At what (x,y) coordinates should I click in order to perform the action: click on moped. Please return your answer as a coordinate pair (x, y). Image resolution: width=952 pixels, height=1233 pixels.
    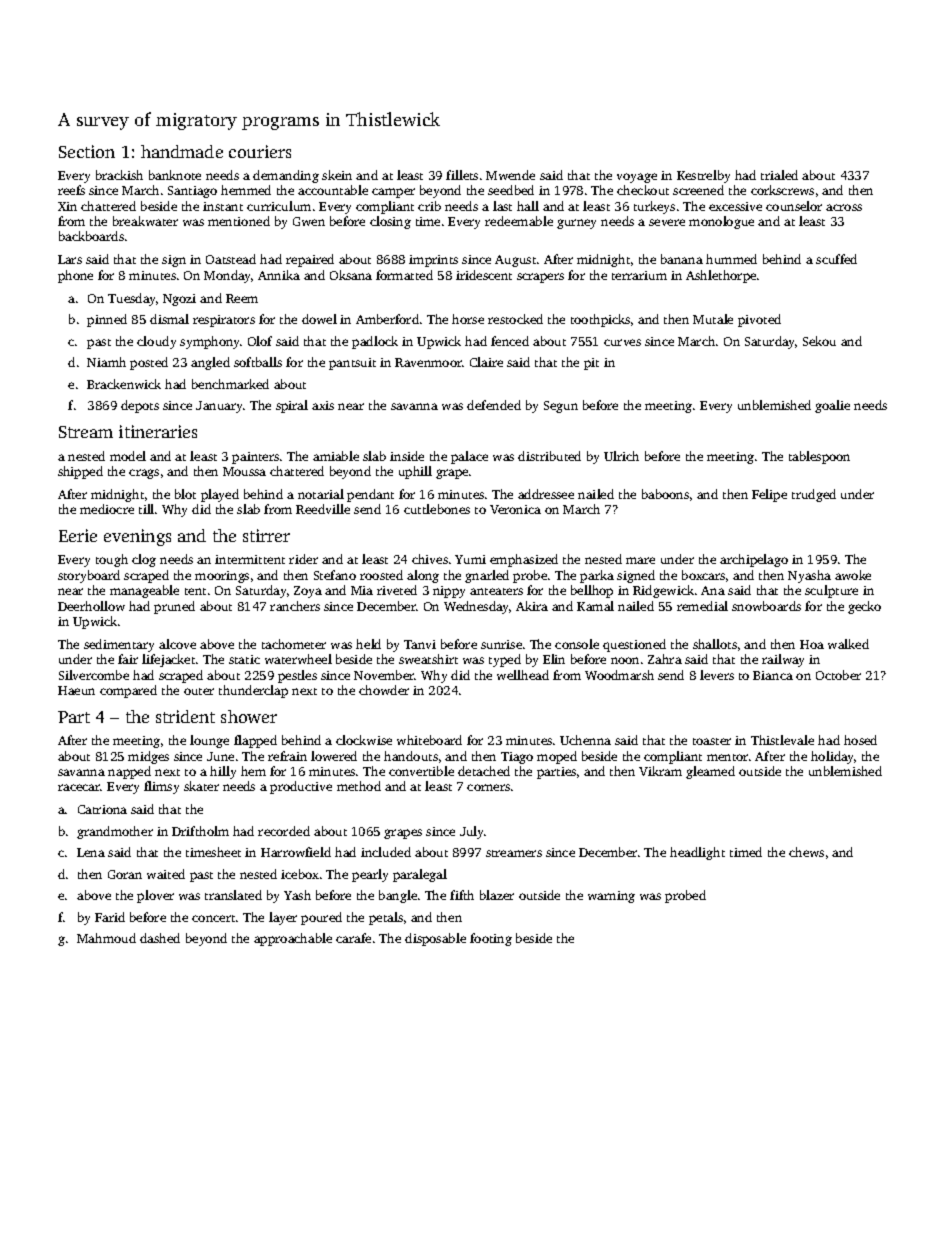
    Looking at the image, I should click on (557, 757).
